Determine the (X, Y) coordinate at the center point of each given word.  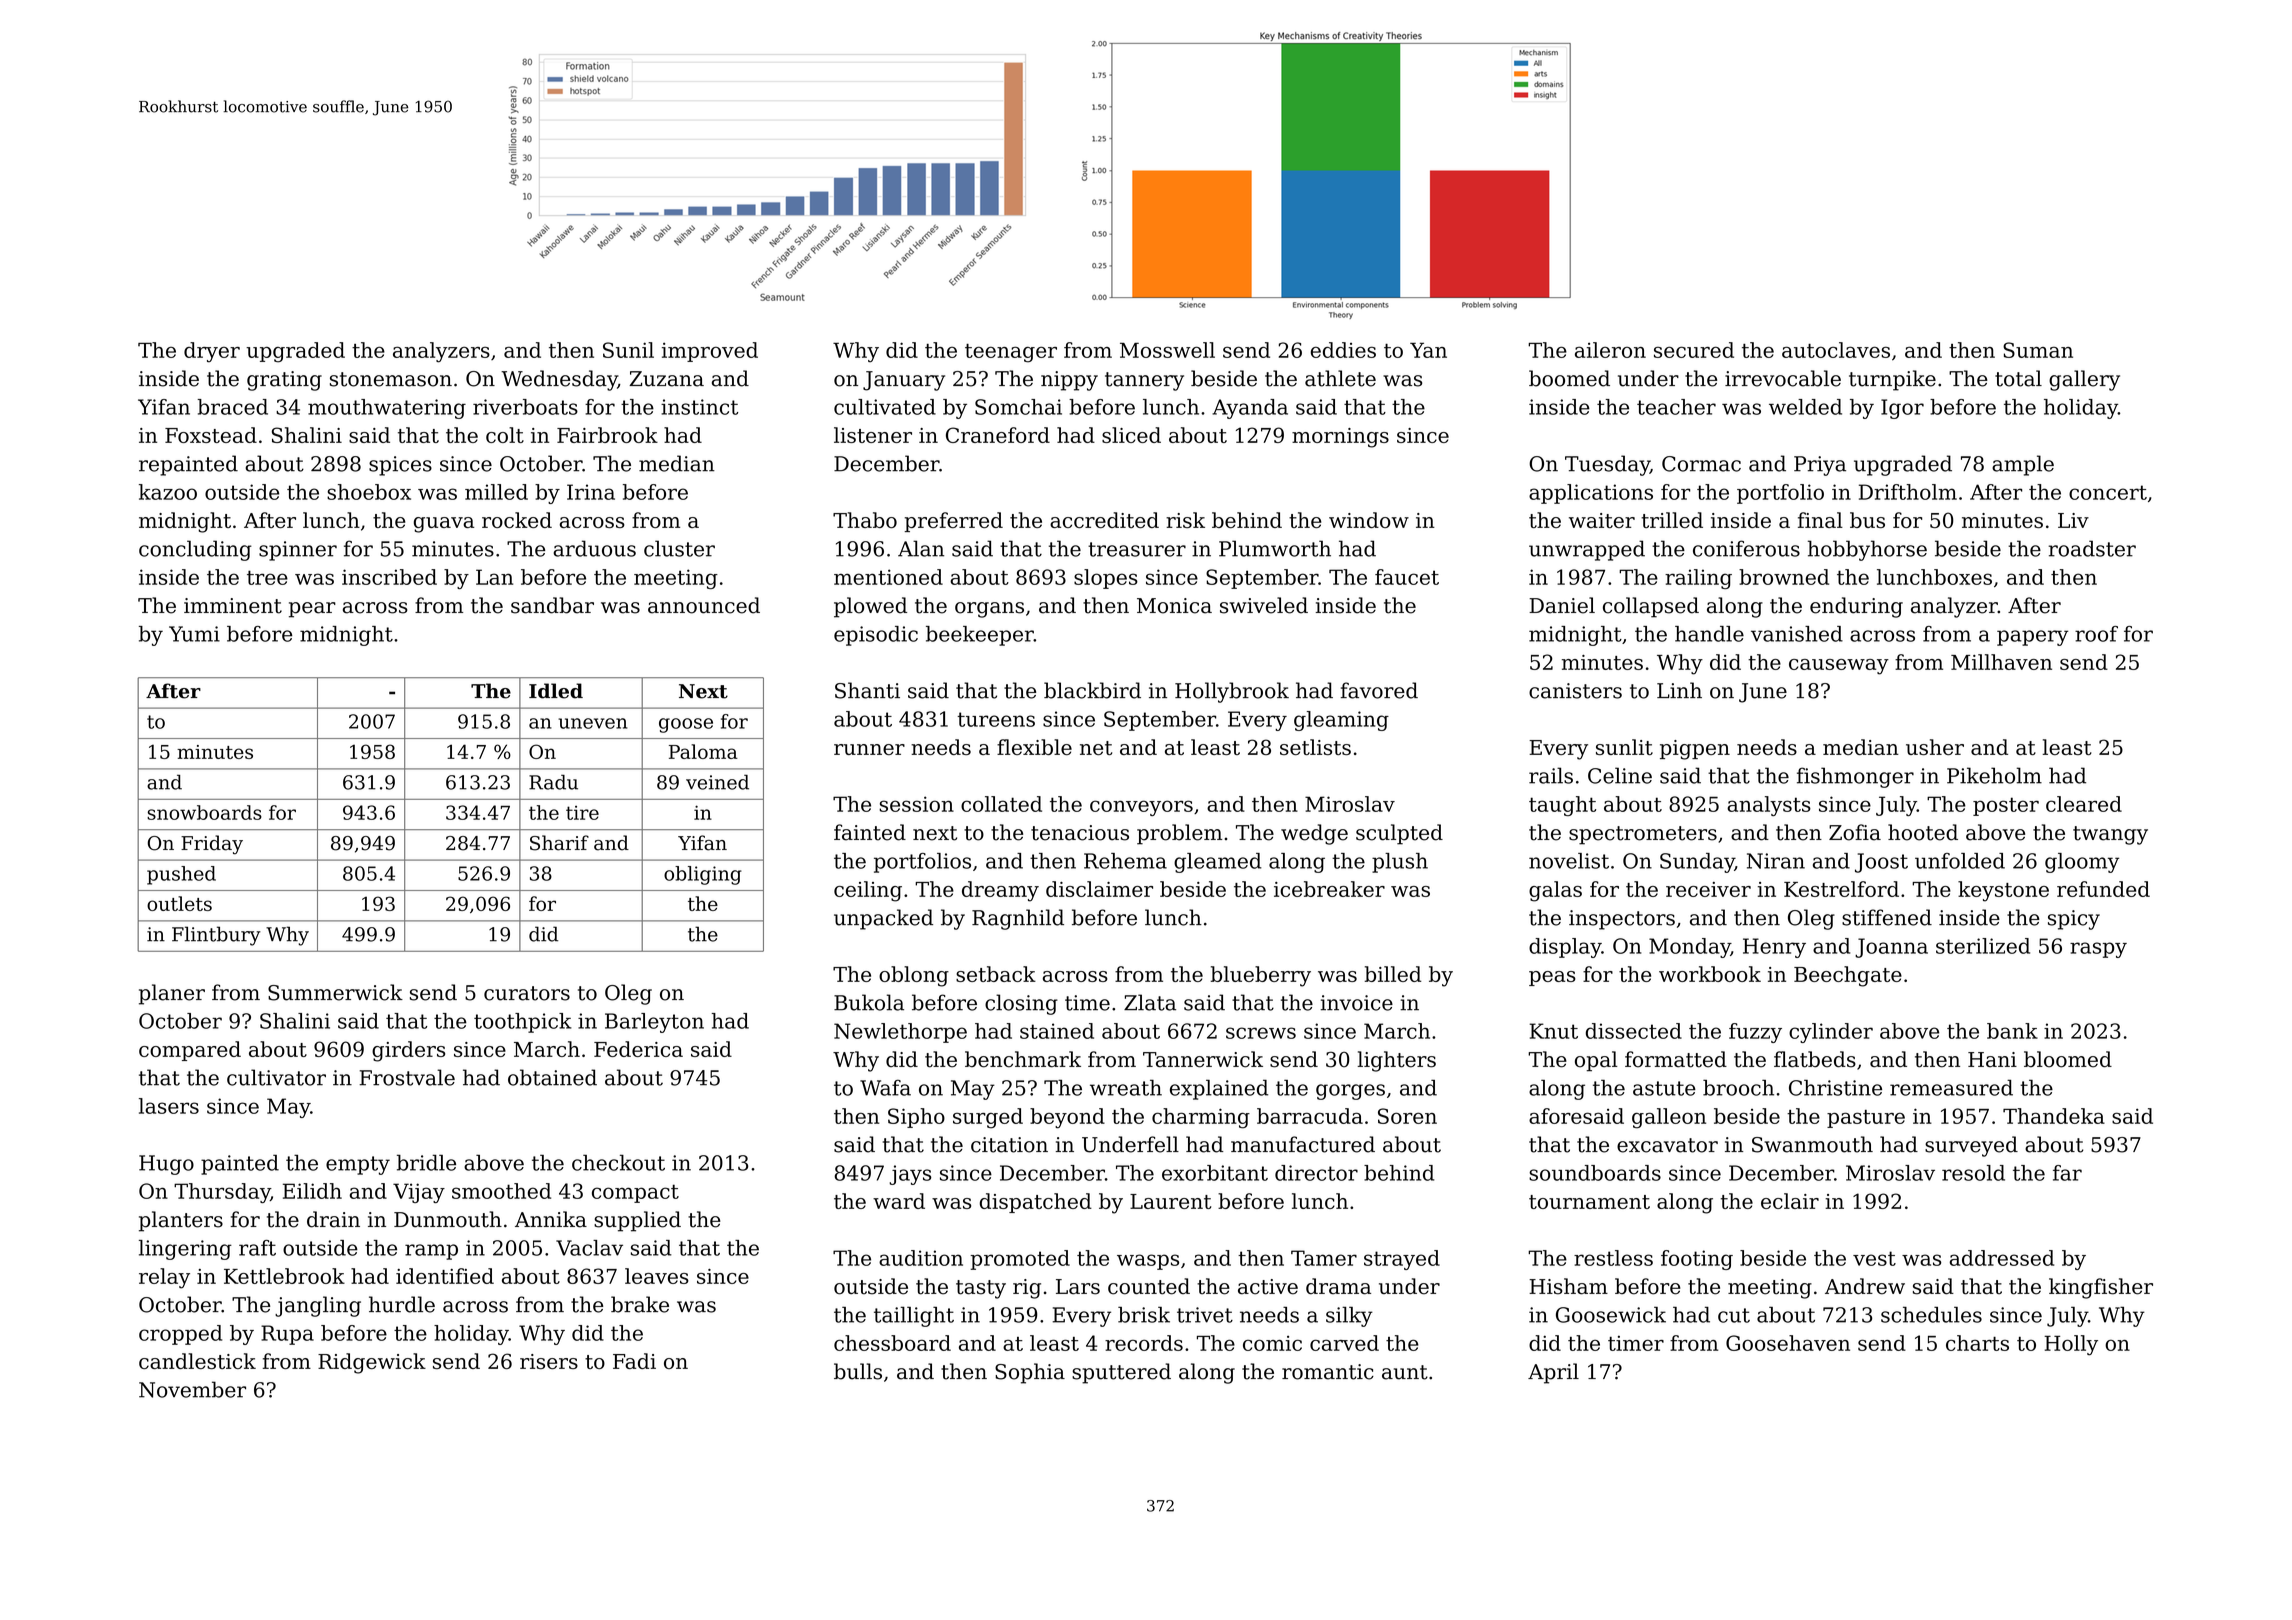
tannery (1144, 381)
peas (1552, 978)
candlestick (197, 1361)
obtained (552, 1077)
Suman (2038, 350)
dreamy (1000, 891)
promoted (1020, 1260)
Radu (553, 782)
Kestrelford (1841, 889)
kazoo (168, 492)
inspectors (1622, 920)
